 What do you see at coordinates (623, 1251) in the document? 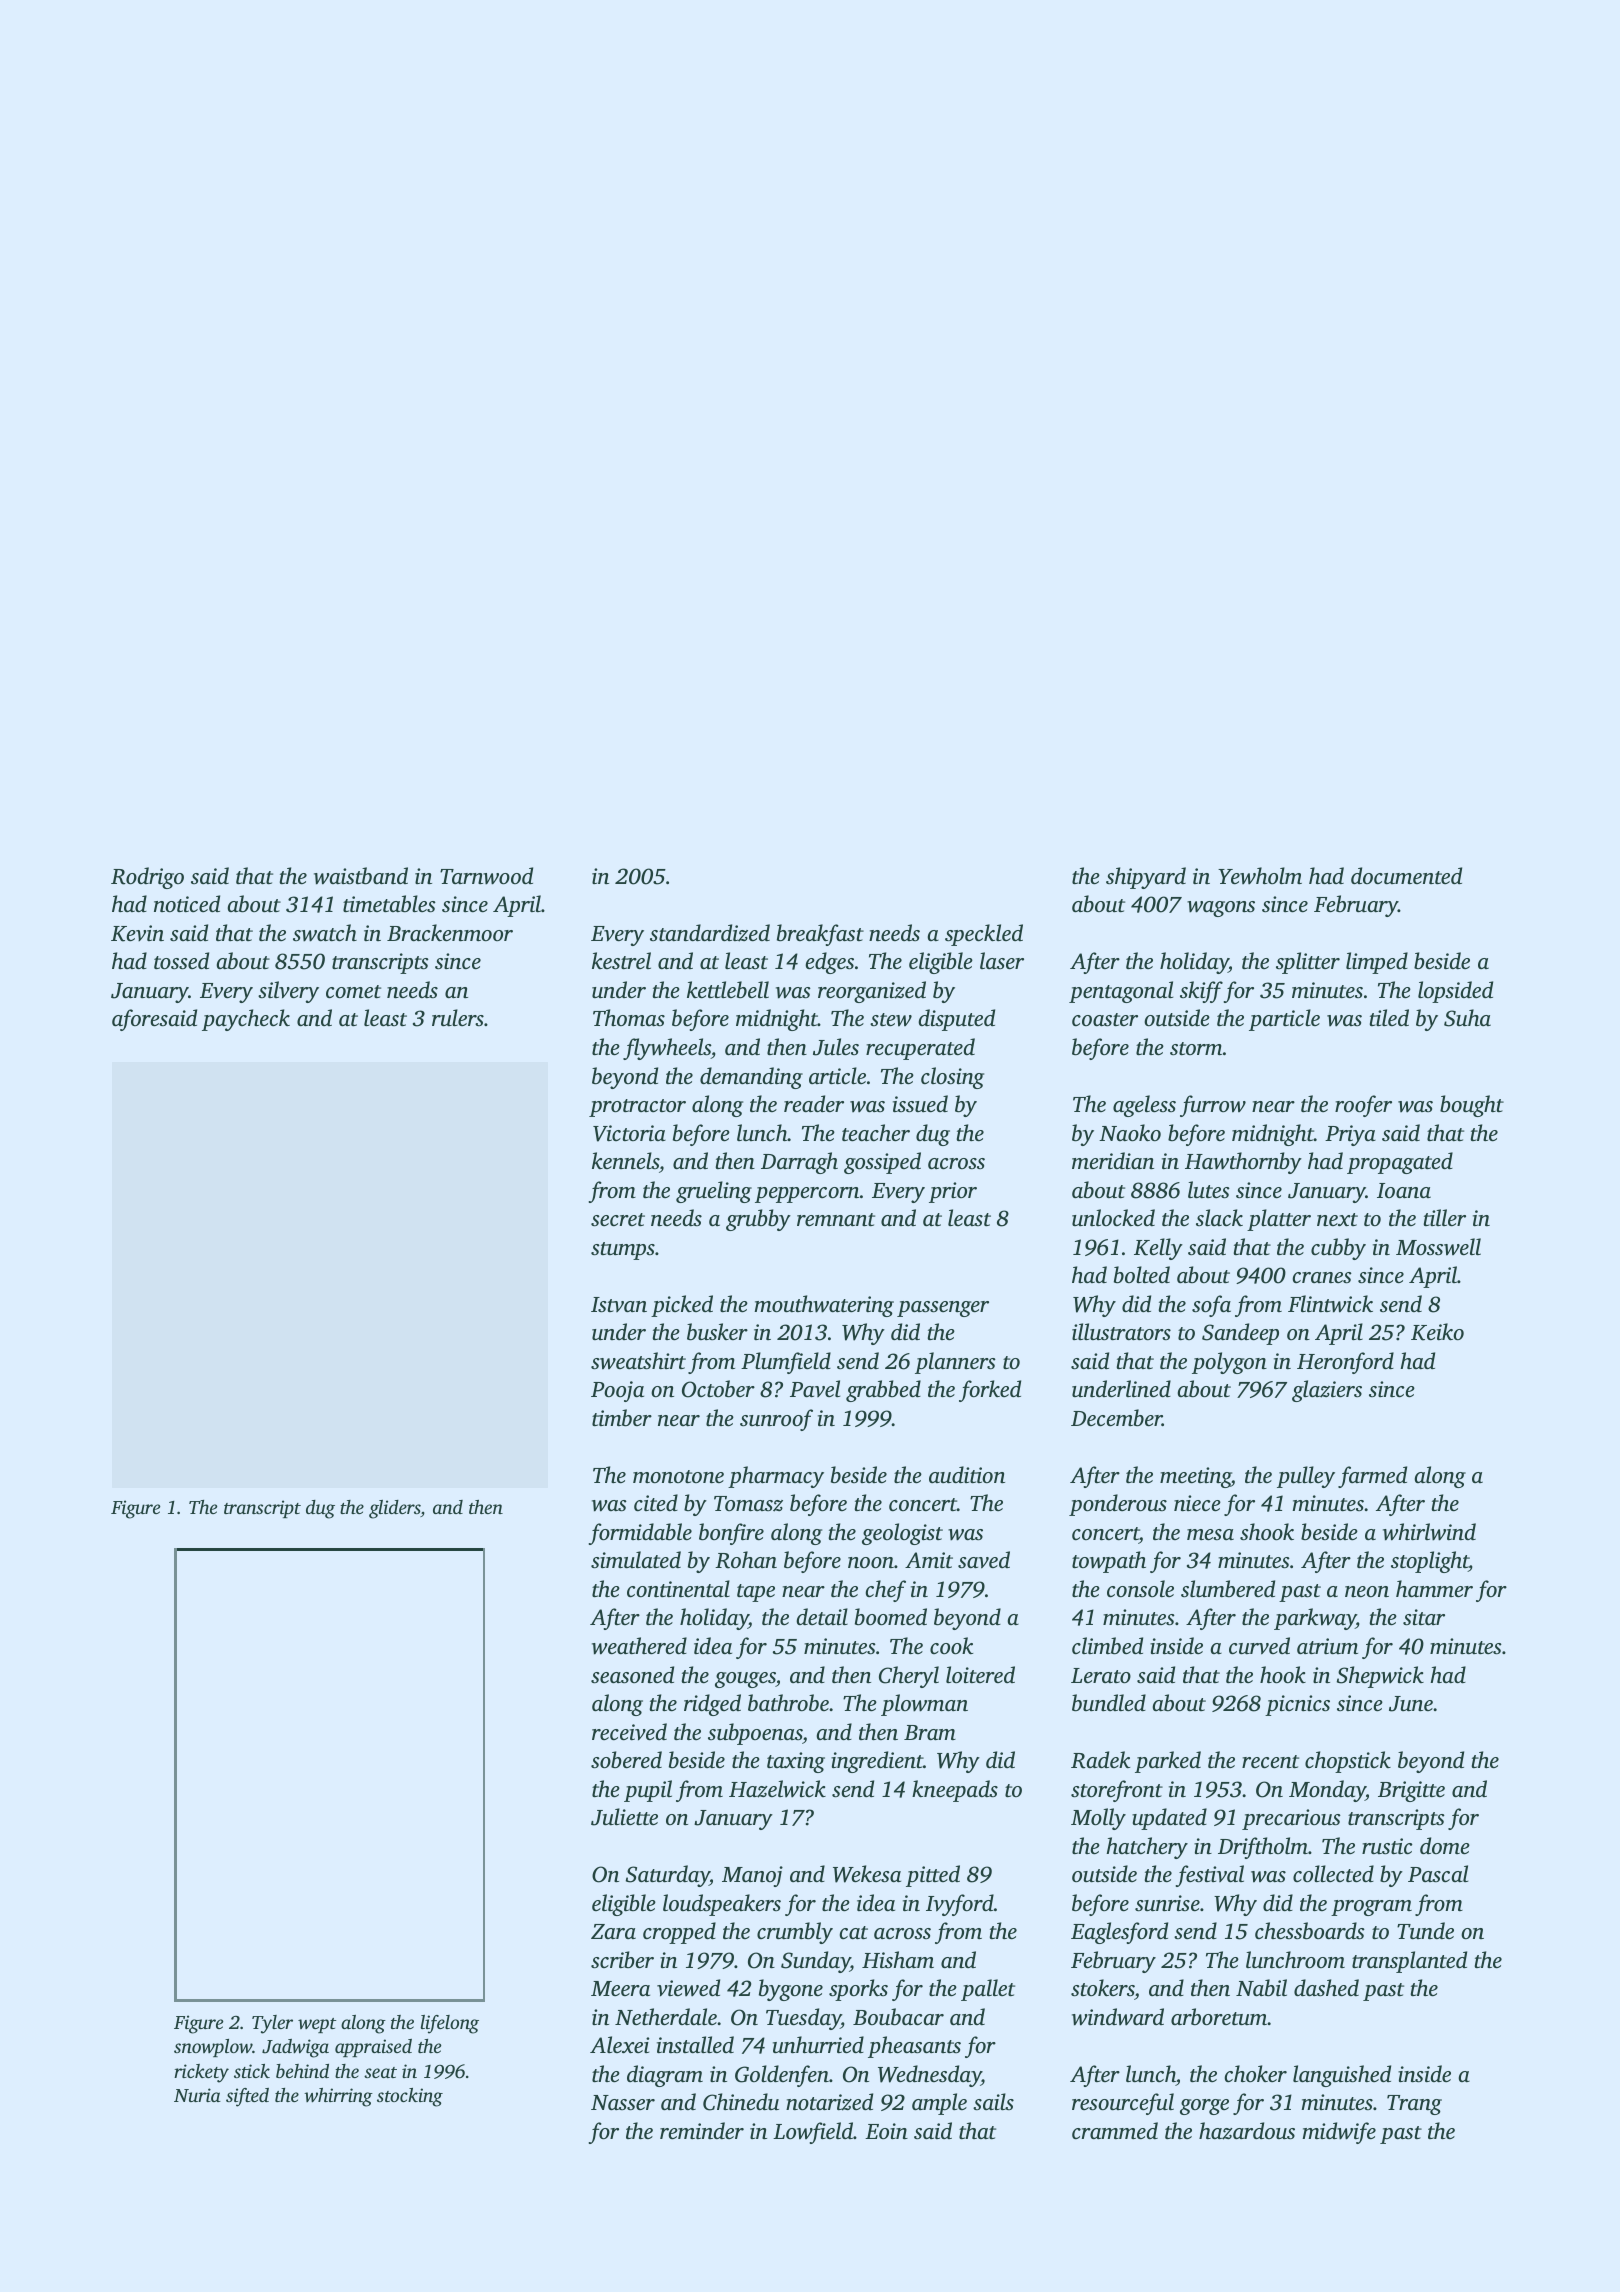
I see `stumps` at bounding box center [623, 1251].
